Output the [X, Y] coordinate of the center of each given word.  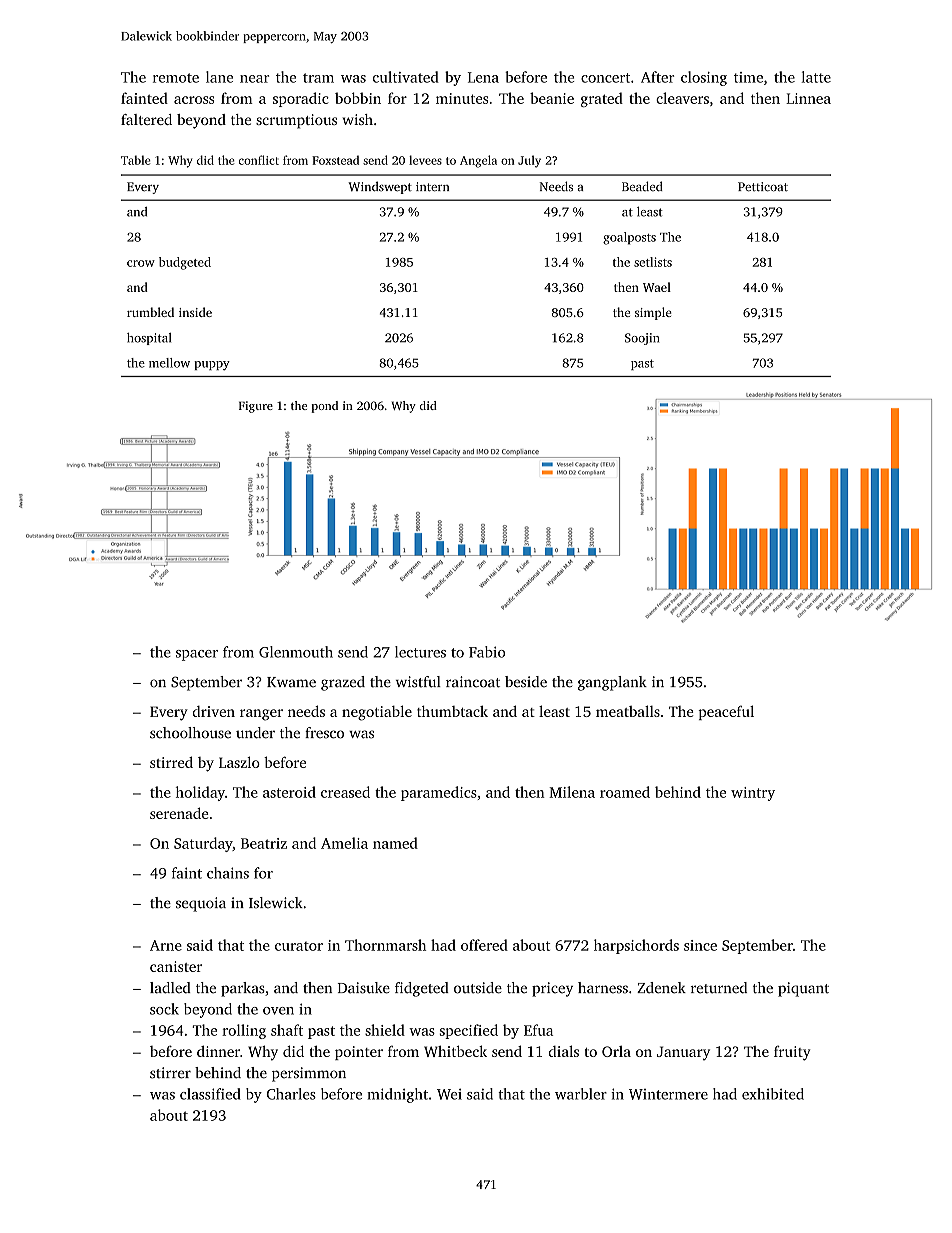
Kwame [291, 682]
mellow [169, 363]
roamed [625, 792]
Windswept [380, 187]
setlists [653, 262]
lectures [420, 652]
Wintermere [668, 1094]
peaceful [726, 712]
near [254, 79]
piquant [803, 989]
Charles [291, 1094]
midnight [398, 1095]
